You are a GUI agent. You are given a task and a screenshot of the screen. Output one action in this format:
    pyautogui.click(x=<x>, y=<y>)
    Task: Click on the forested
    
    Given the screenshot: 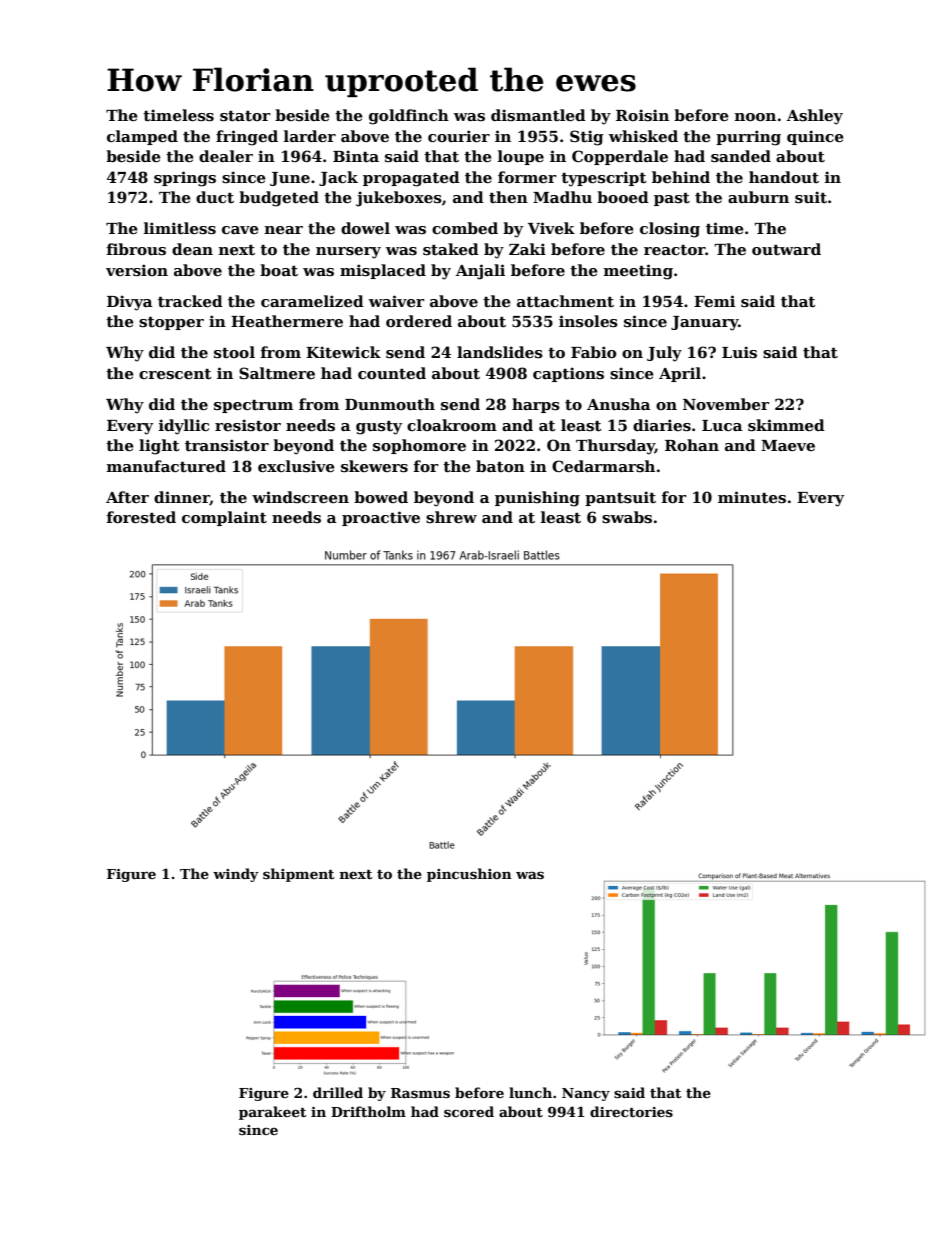 What is the action you would take?
    pyautogui.click(x=141, y=517)
